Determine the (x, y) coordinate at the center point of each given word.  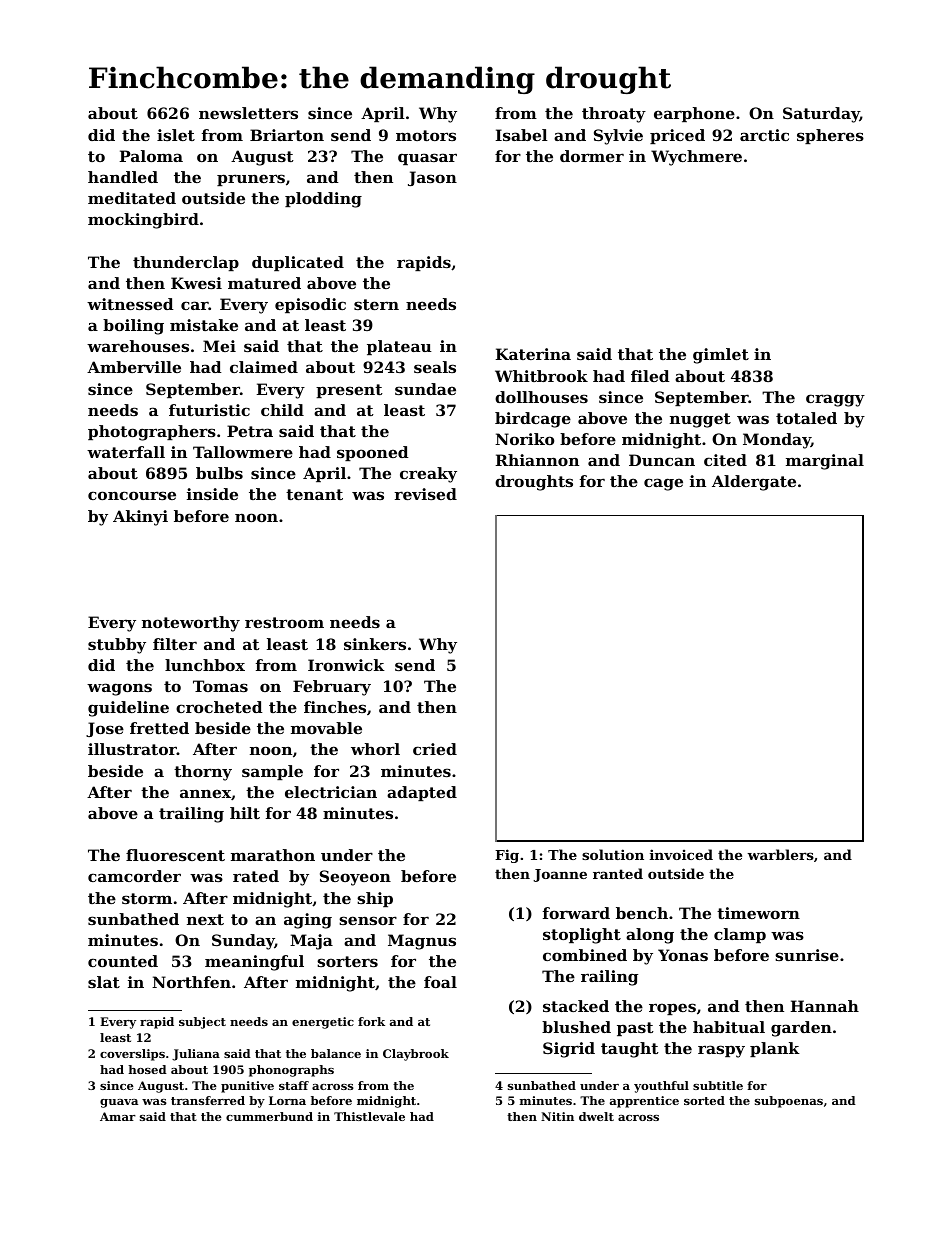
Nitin (557, 1116)
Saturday (821, 115)
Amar (118, 1116)
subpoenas (789, 1102)
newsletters (248, 113)
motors (426, 135)
